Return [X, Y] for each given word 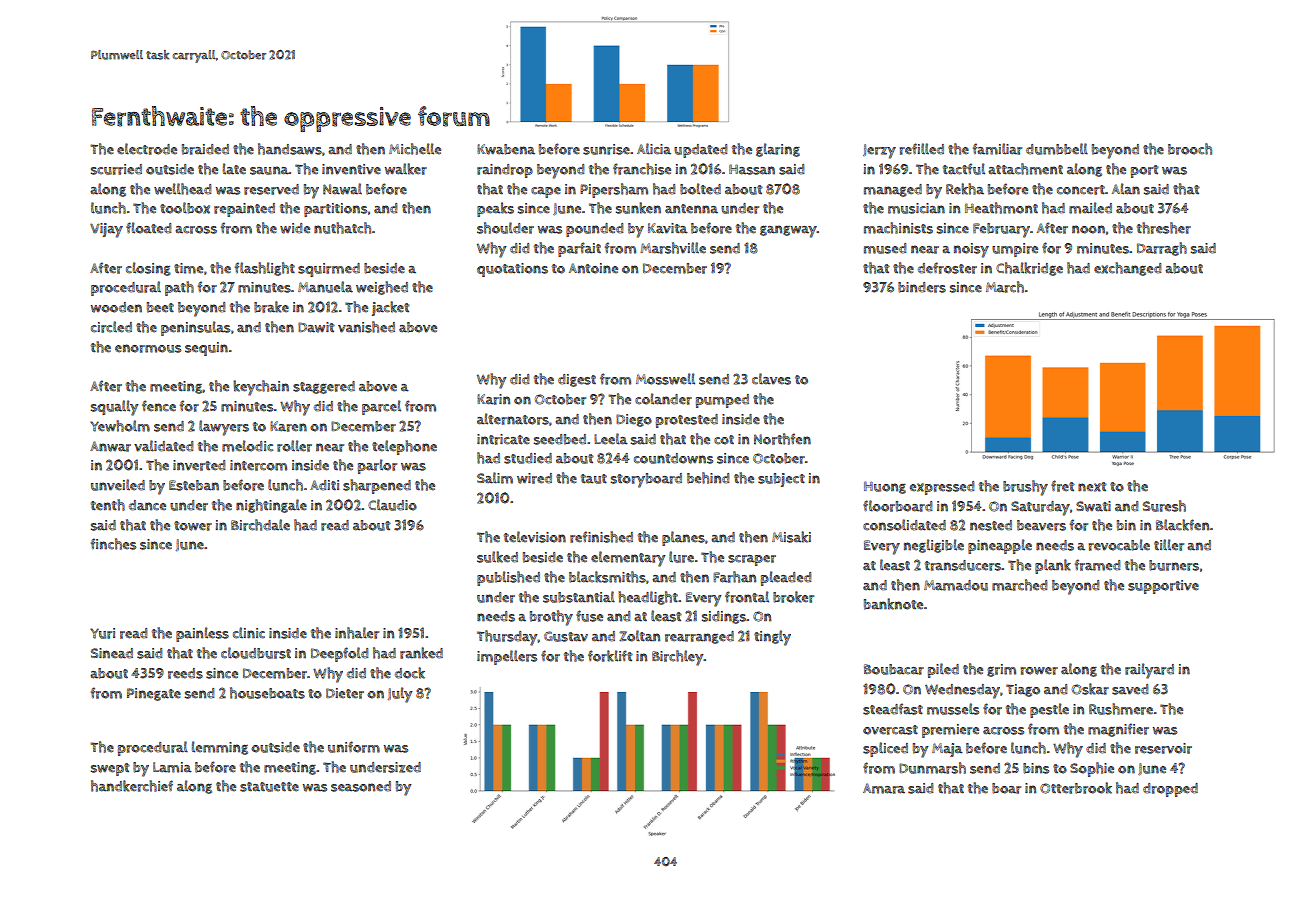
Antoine [593, 268]
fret [1063, 486]
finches [113, 544]
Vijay [106, 230]
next [1092, 487]
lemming [220, 748]
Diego [634, 420]
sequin [206, 349]
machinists [898, 228]
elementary [628, 559]
